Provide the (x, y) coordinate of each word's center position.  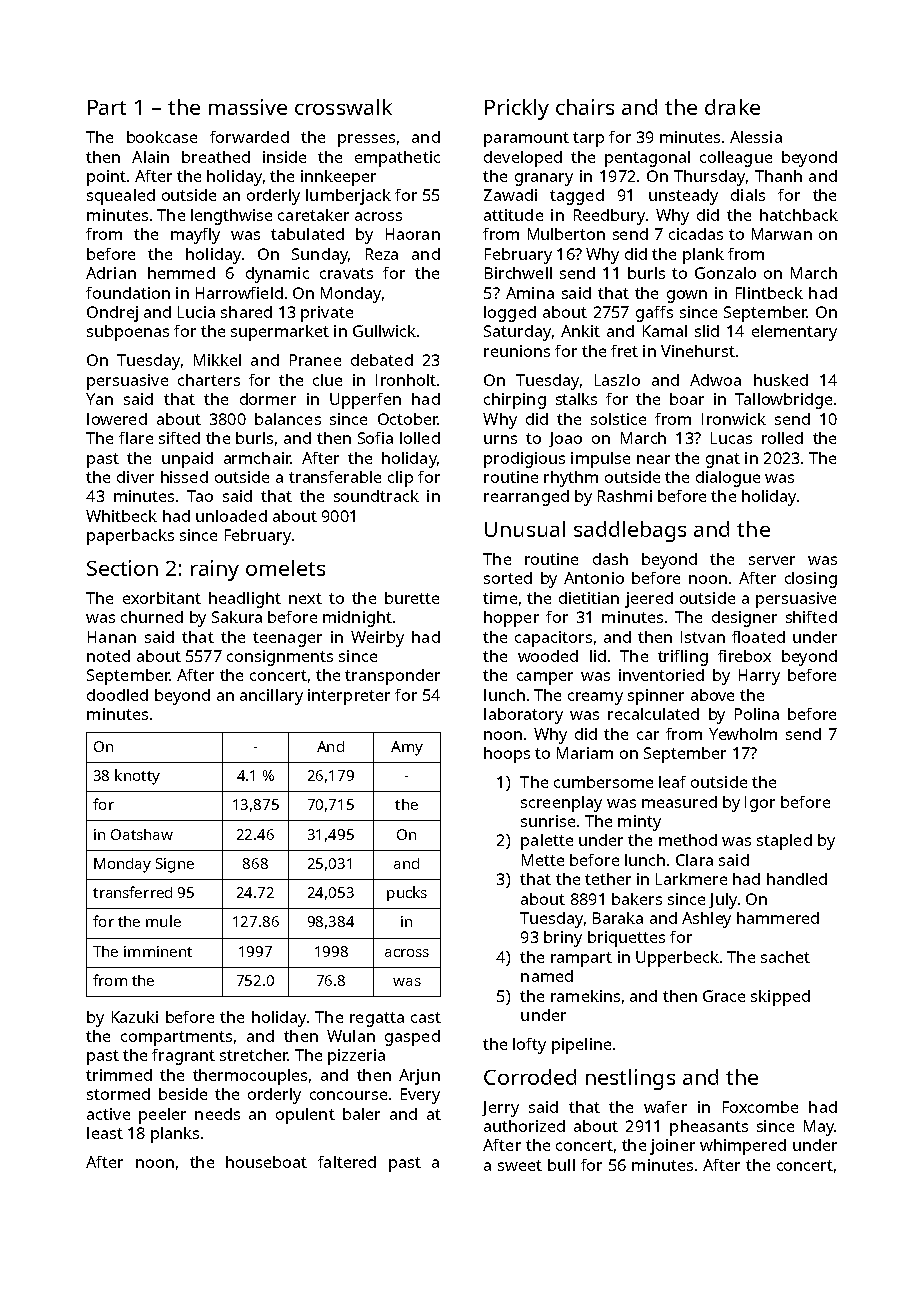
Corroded (530, 1077)
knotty (137, 777)
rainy (215, 570)
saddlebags (630, 531)
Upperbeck (677, 959)
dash (610, 559)
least (105, 1133)
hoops (507, 755)
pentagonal (647, 159)
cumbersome (603, 782)
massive (248, 107)
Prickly (517, 109)
